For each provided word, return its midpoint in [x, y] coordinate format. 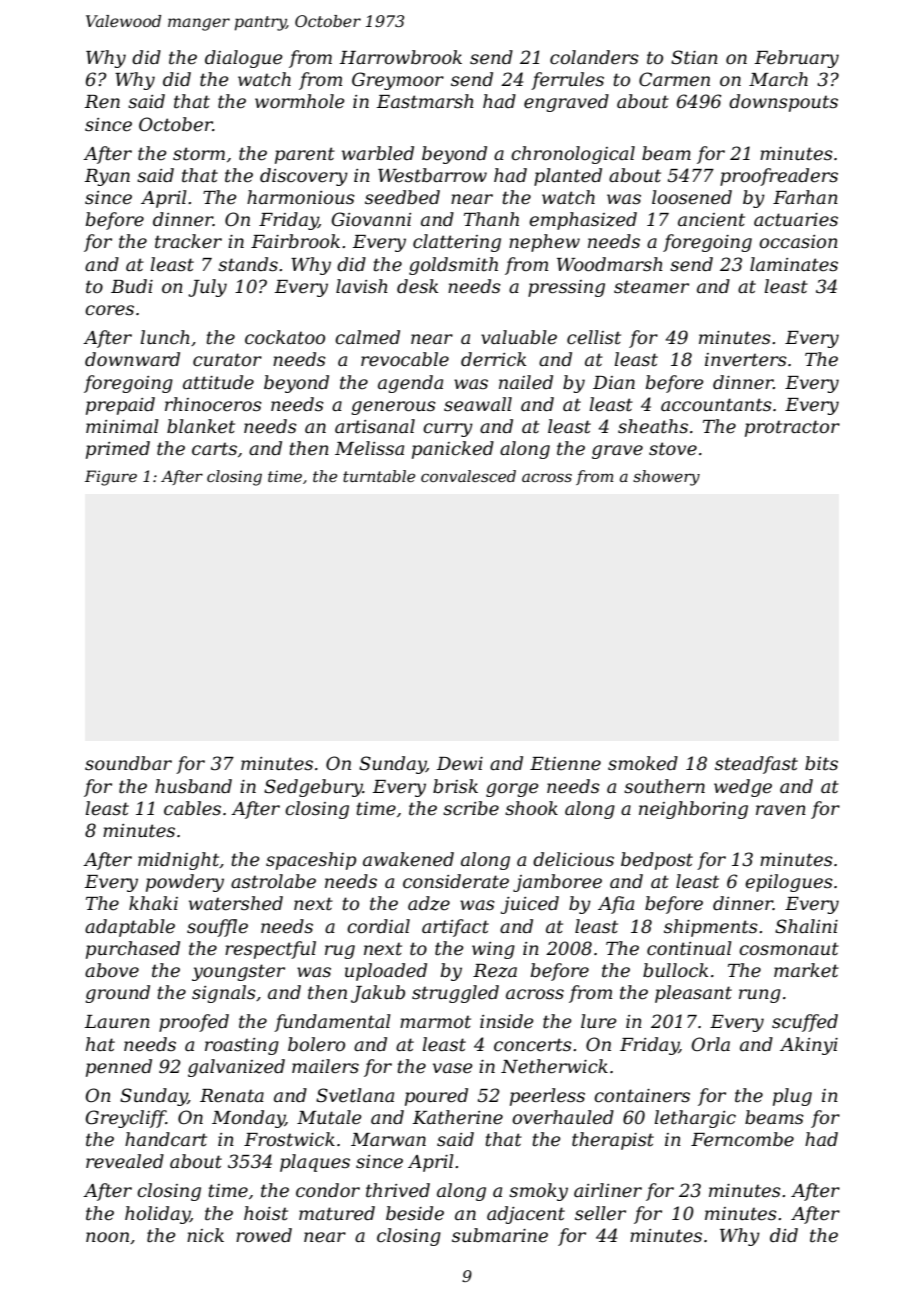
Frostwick [289, 1139]
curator [227, 360]
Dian [614, 382]
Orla [711, 1044]
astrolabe [273, 881]
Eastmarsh [425, 101]
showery [666, 478]
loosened [692, 197]
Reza [495, 971]
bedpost [657, 861]
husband [193, 786]
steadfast [756, 765]
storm [199, 154]
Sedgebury [313, 788]
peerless [547, 1097]
